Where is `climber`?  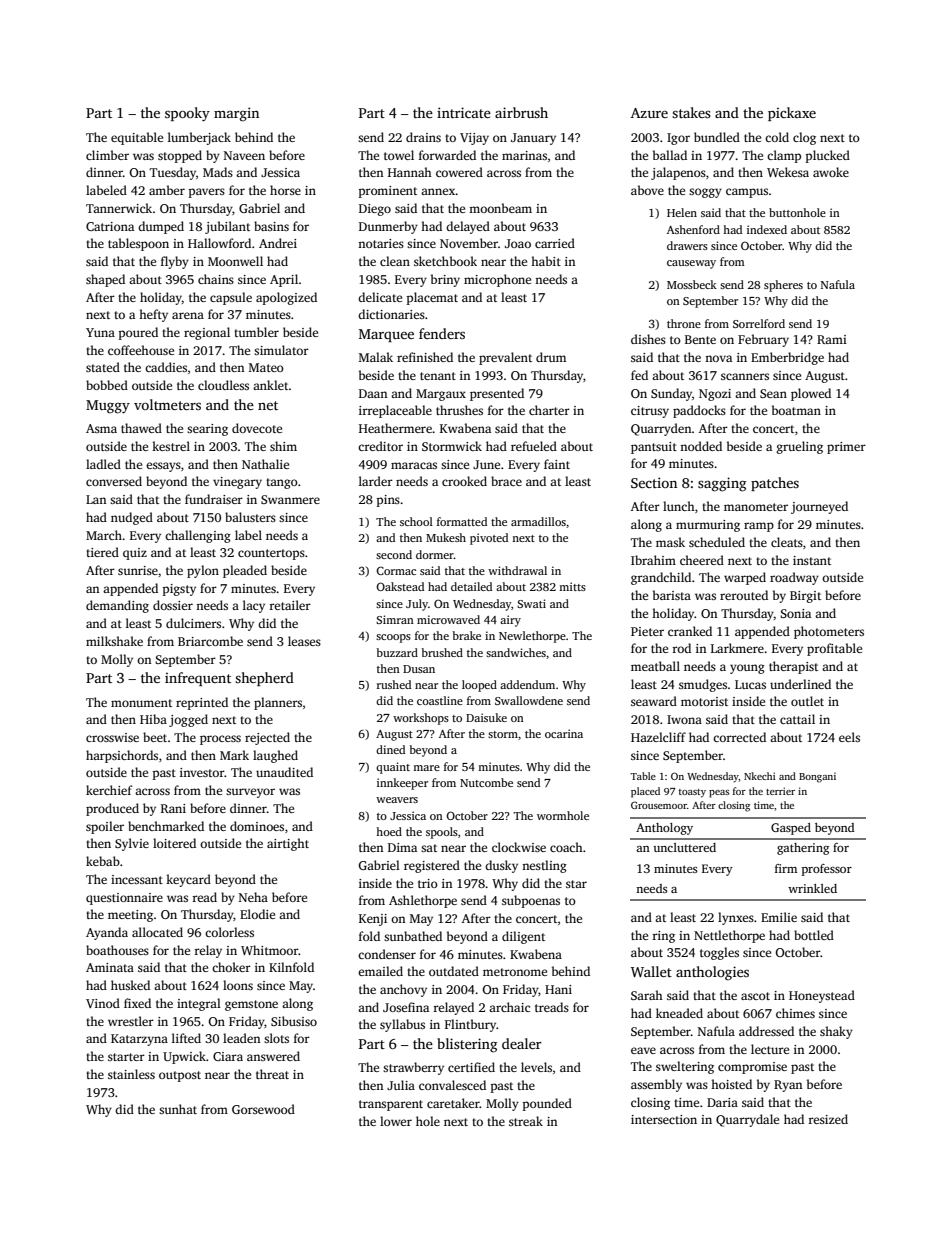 climber is located at coordinates (107, 155).
